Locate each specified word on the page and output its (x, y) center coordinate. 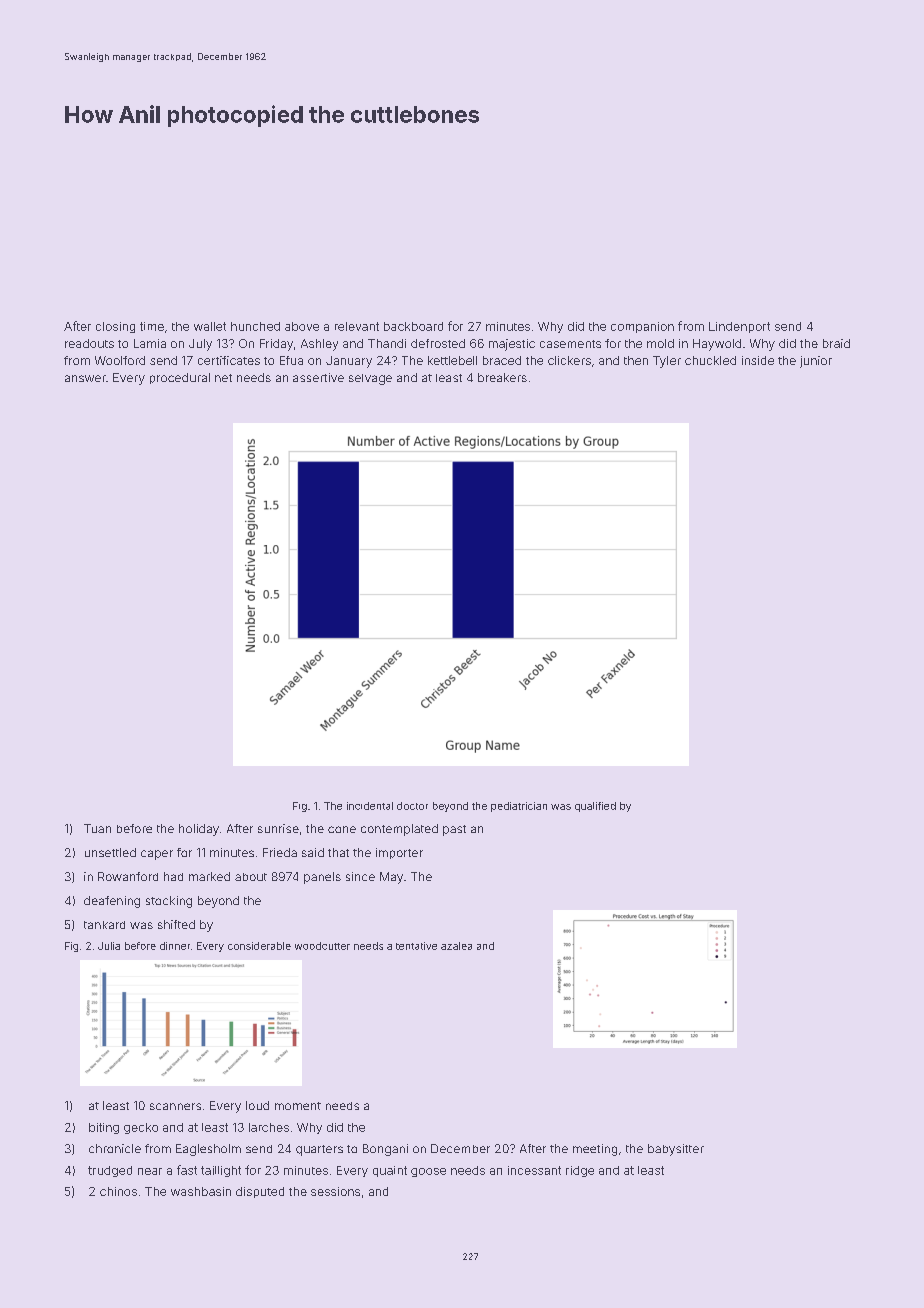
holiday (199, 830)
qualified (595, 807)
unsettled (110, 852)
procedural (180, 378)
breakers (502, 377)
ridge (580, 1171)
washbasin (201, 1191)
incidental (370, 806)
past (454, 830)
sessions (335, 1191)
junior (816, 362)
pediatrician (519, 807)
